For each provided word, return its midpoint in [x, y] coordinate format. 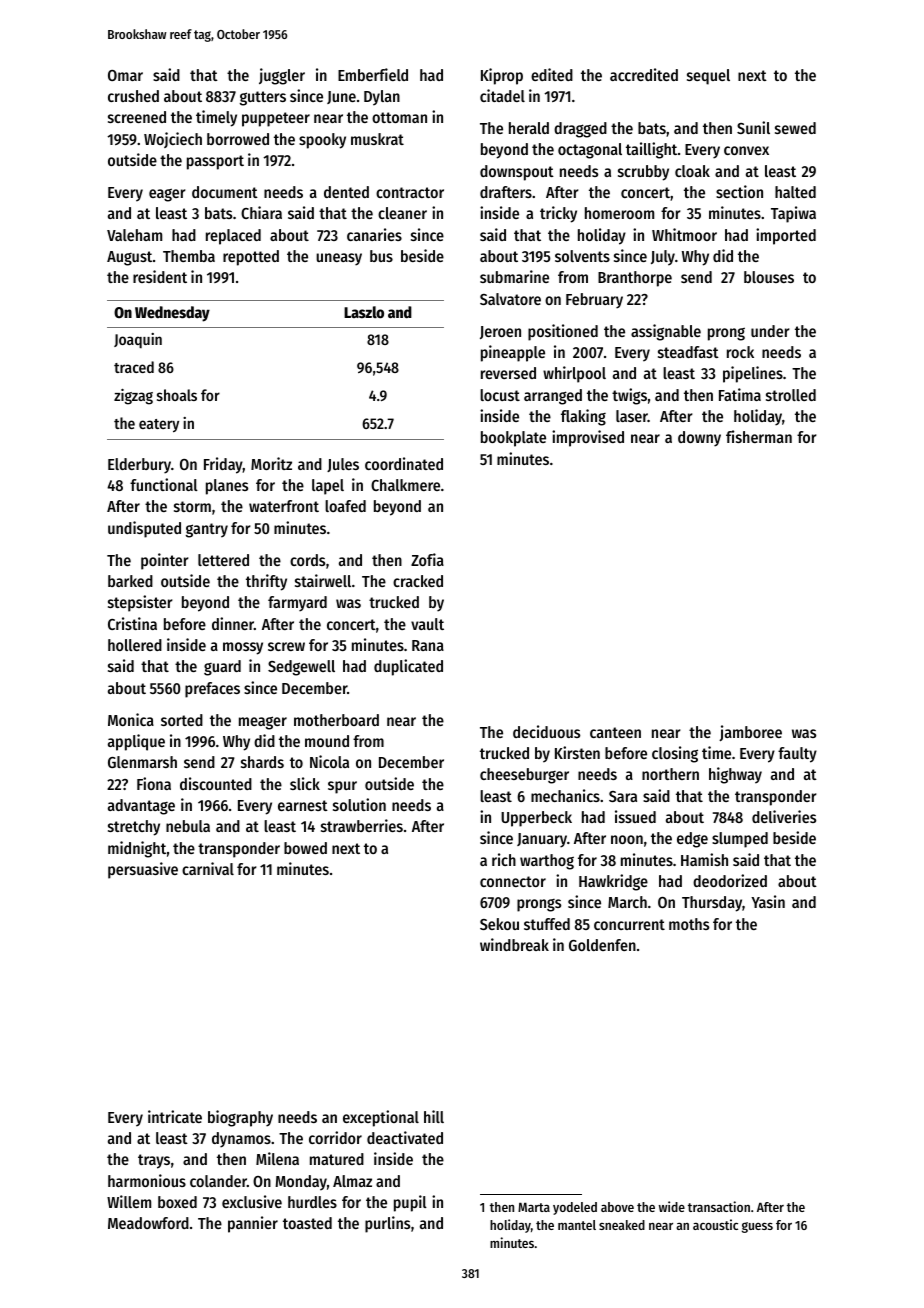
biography [240, 1118]
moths [689, 924]
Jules [343, 465]
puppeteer [276, 119]
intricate [175, 1116]
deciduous [546, 731]
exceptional [381, 1118]
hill [434, 1116]
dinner [233, 623]
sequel [708, 77]
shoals [177, 395]
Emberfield [373, 74]
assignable [666, 332]
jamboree [750, 733]
